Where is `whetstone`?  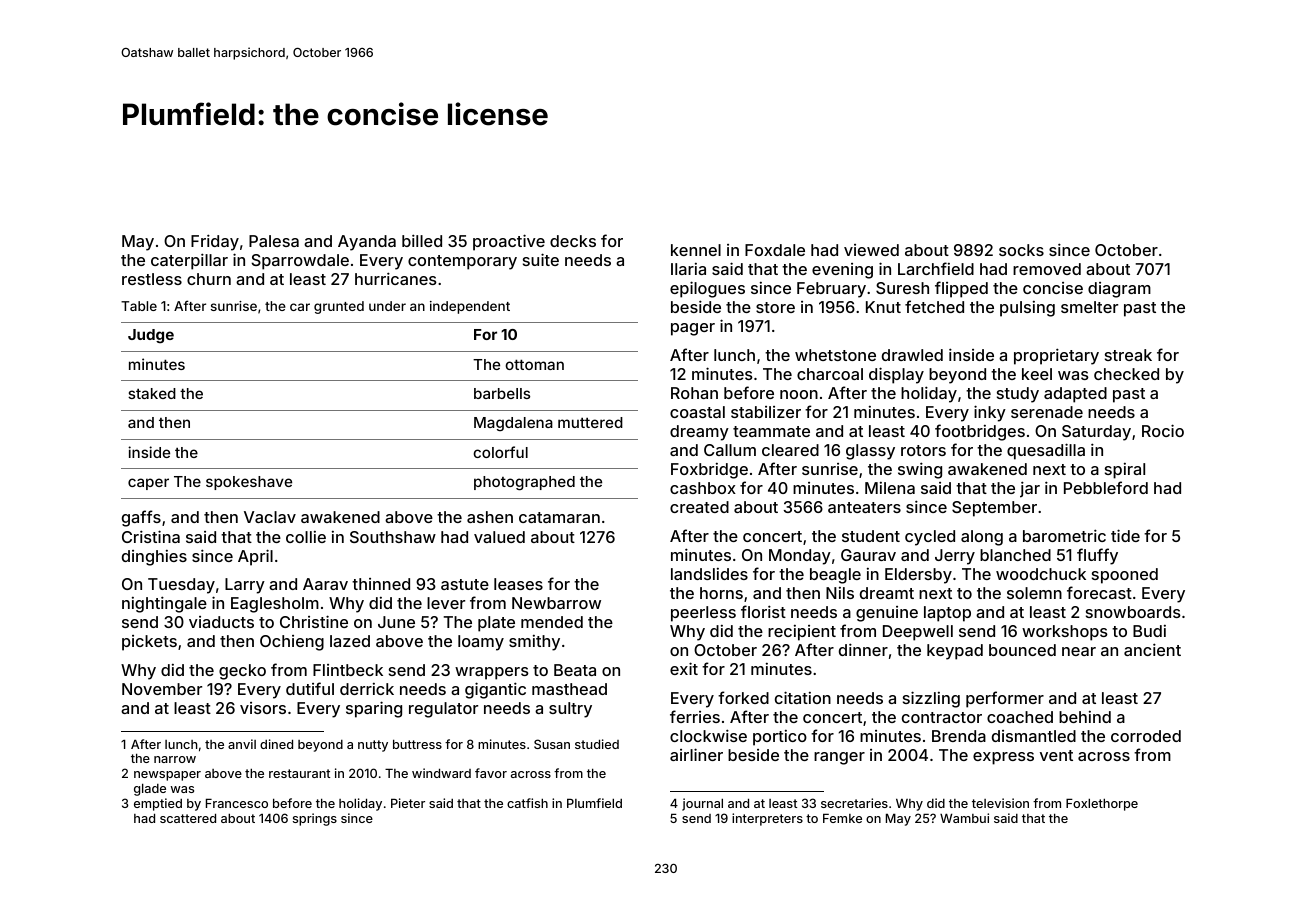 whetstone is located at coordinates (835, 355).
